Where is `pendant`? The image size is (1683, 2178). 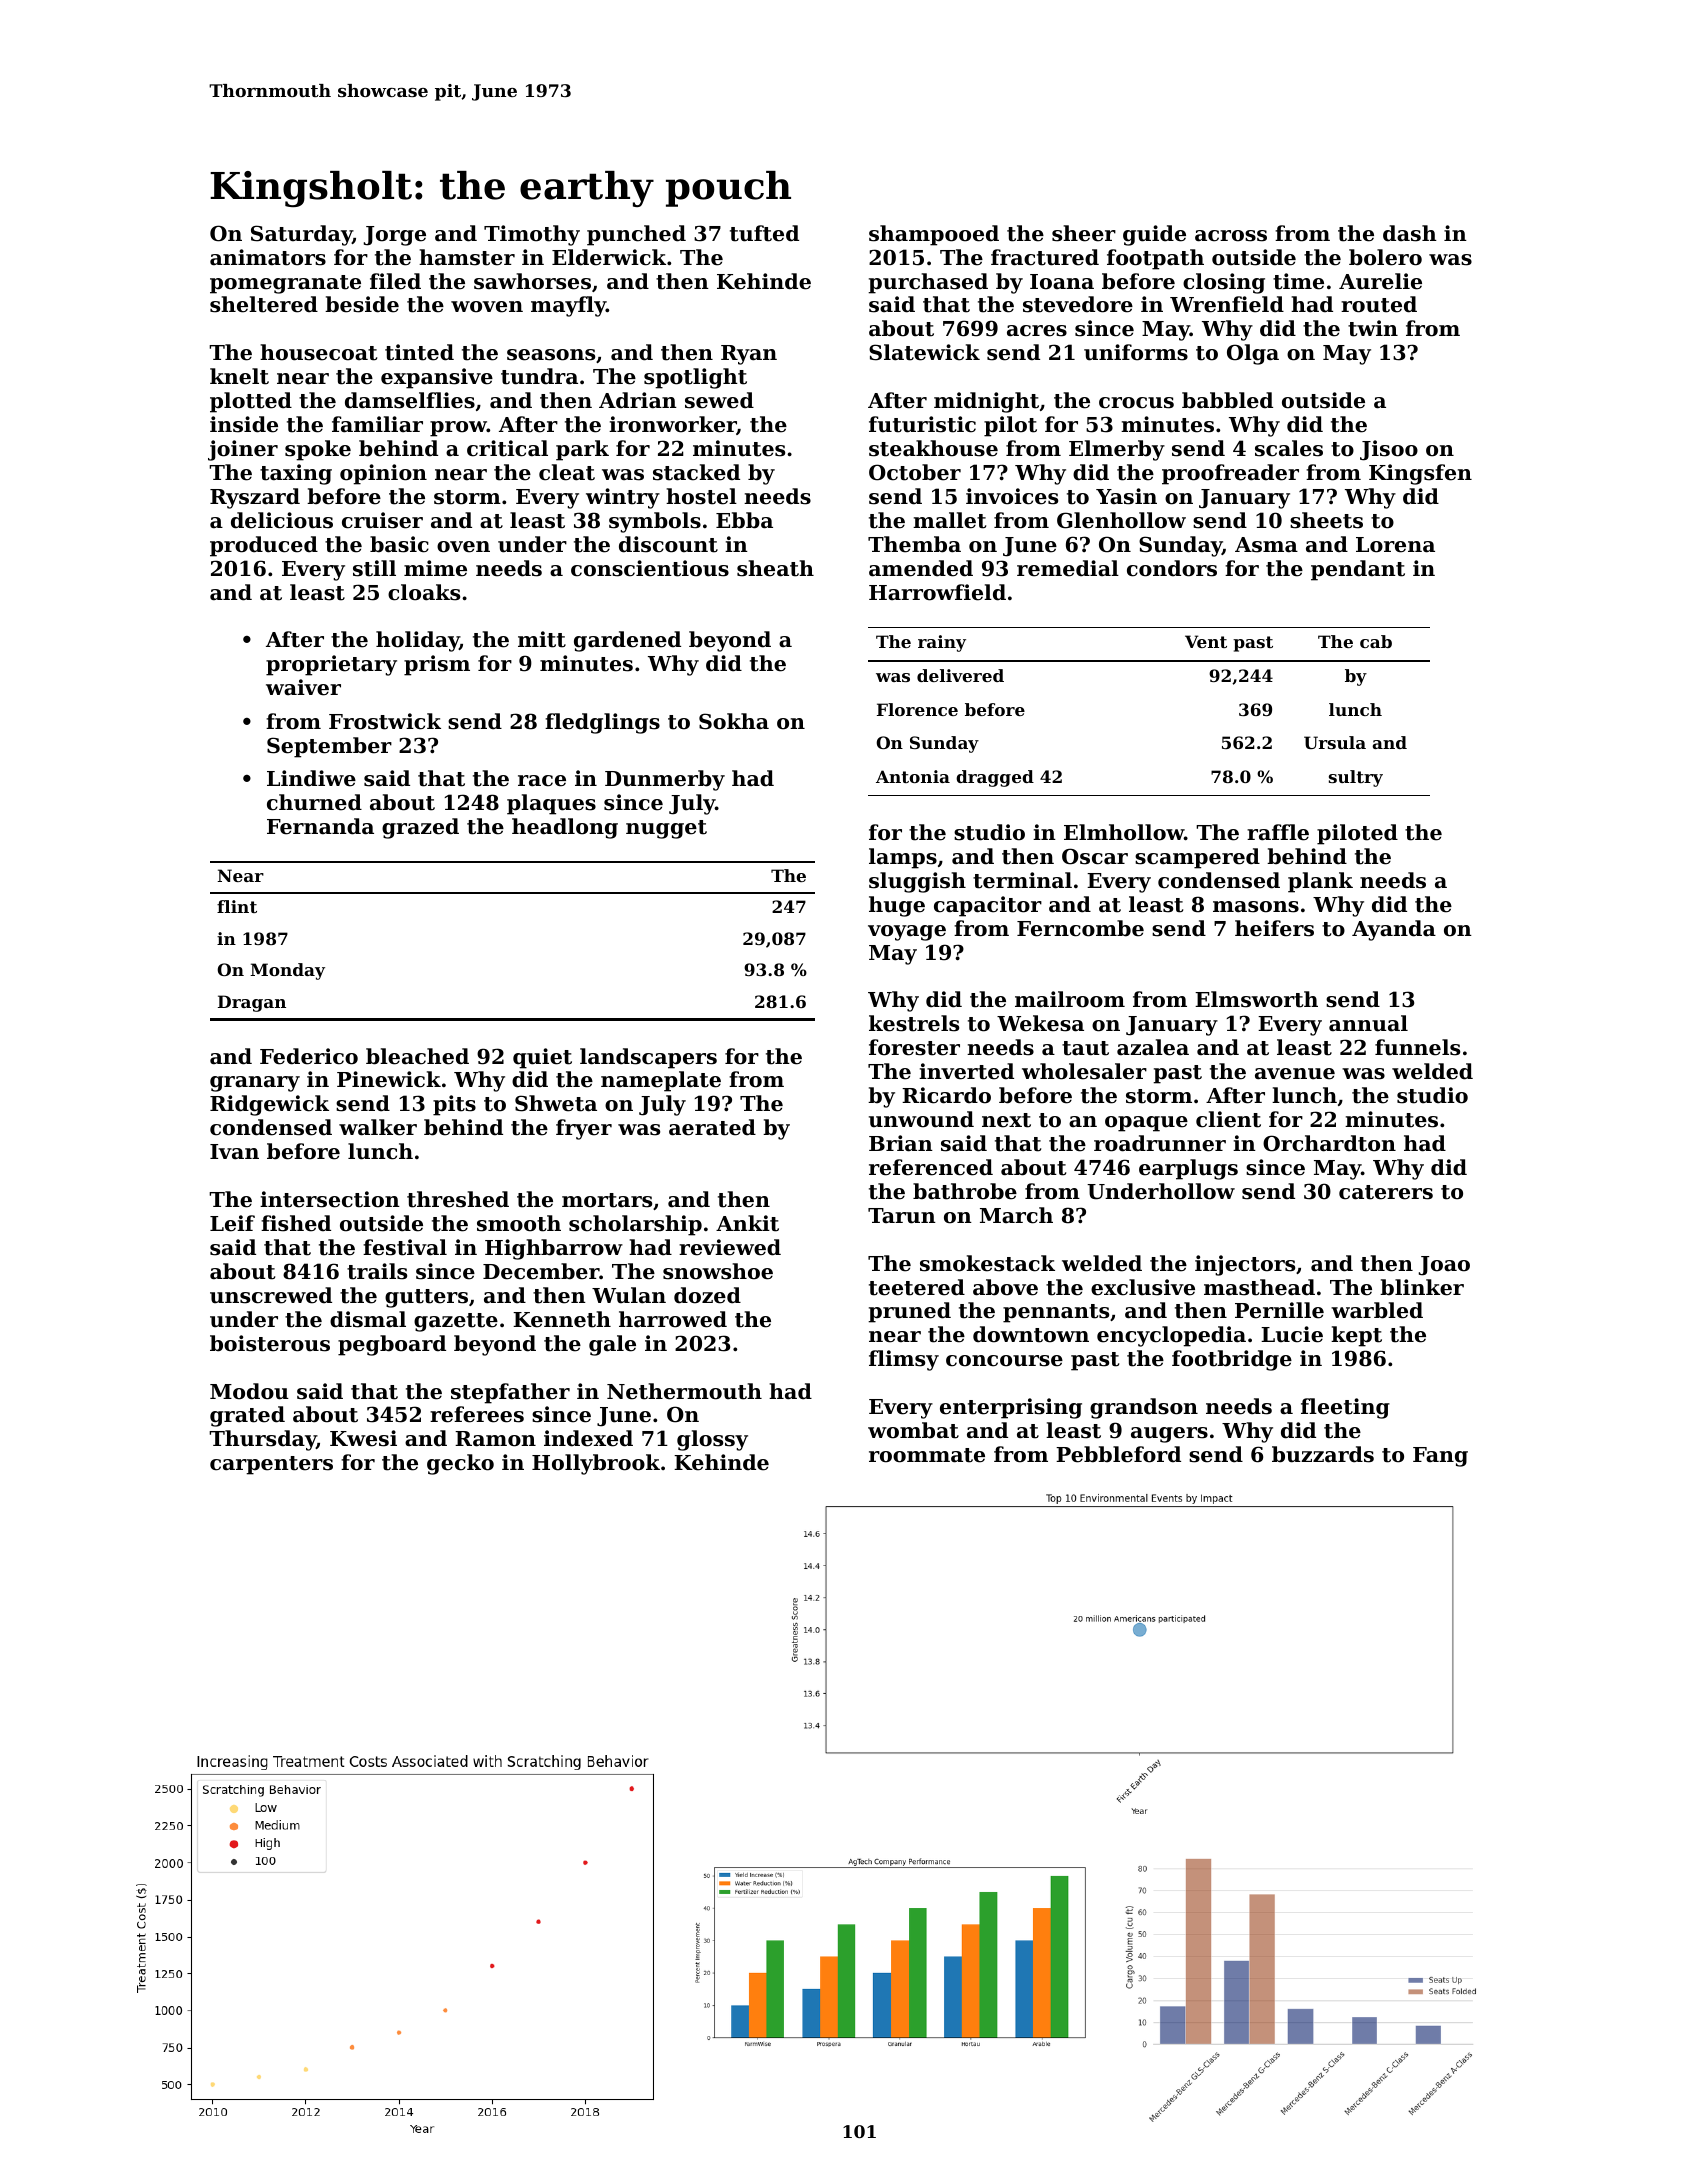
pendant is located at coordinates (1358, 570).
